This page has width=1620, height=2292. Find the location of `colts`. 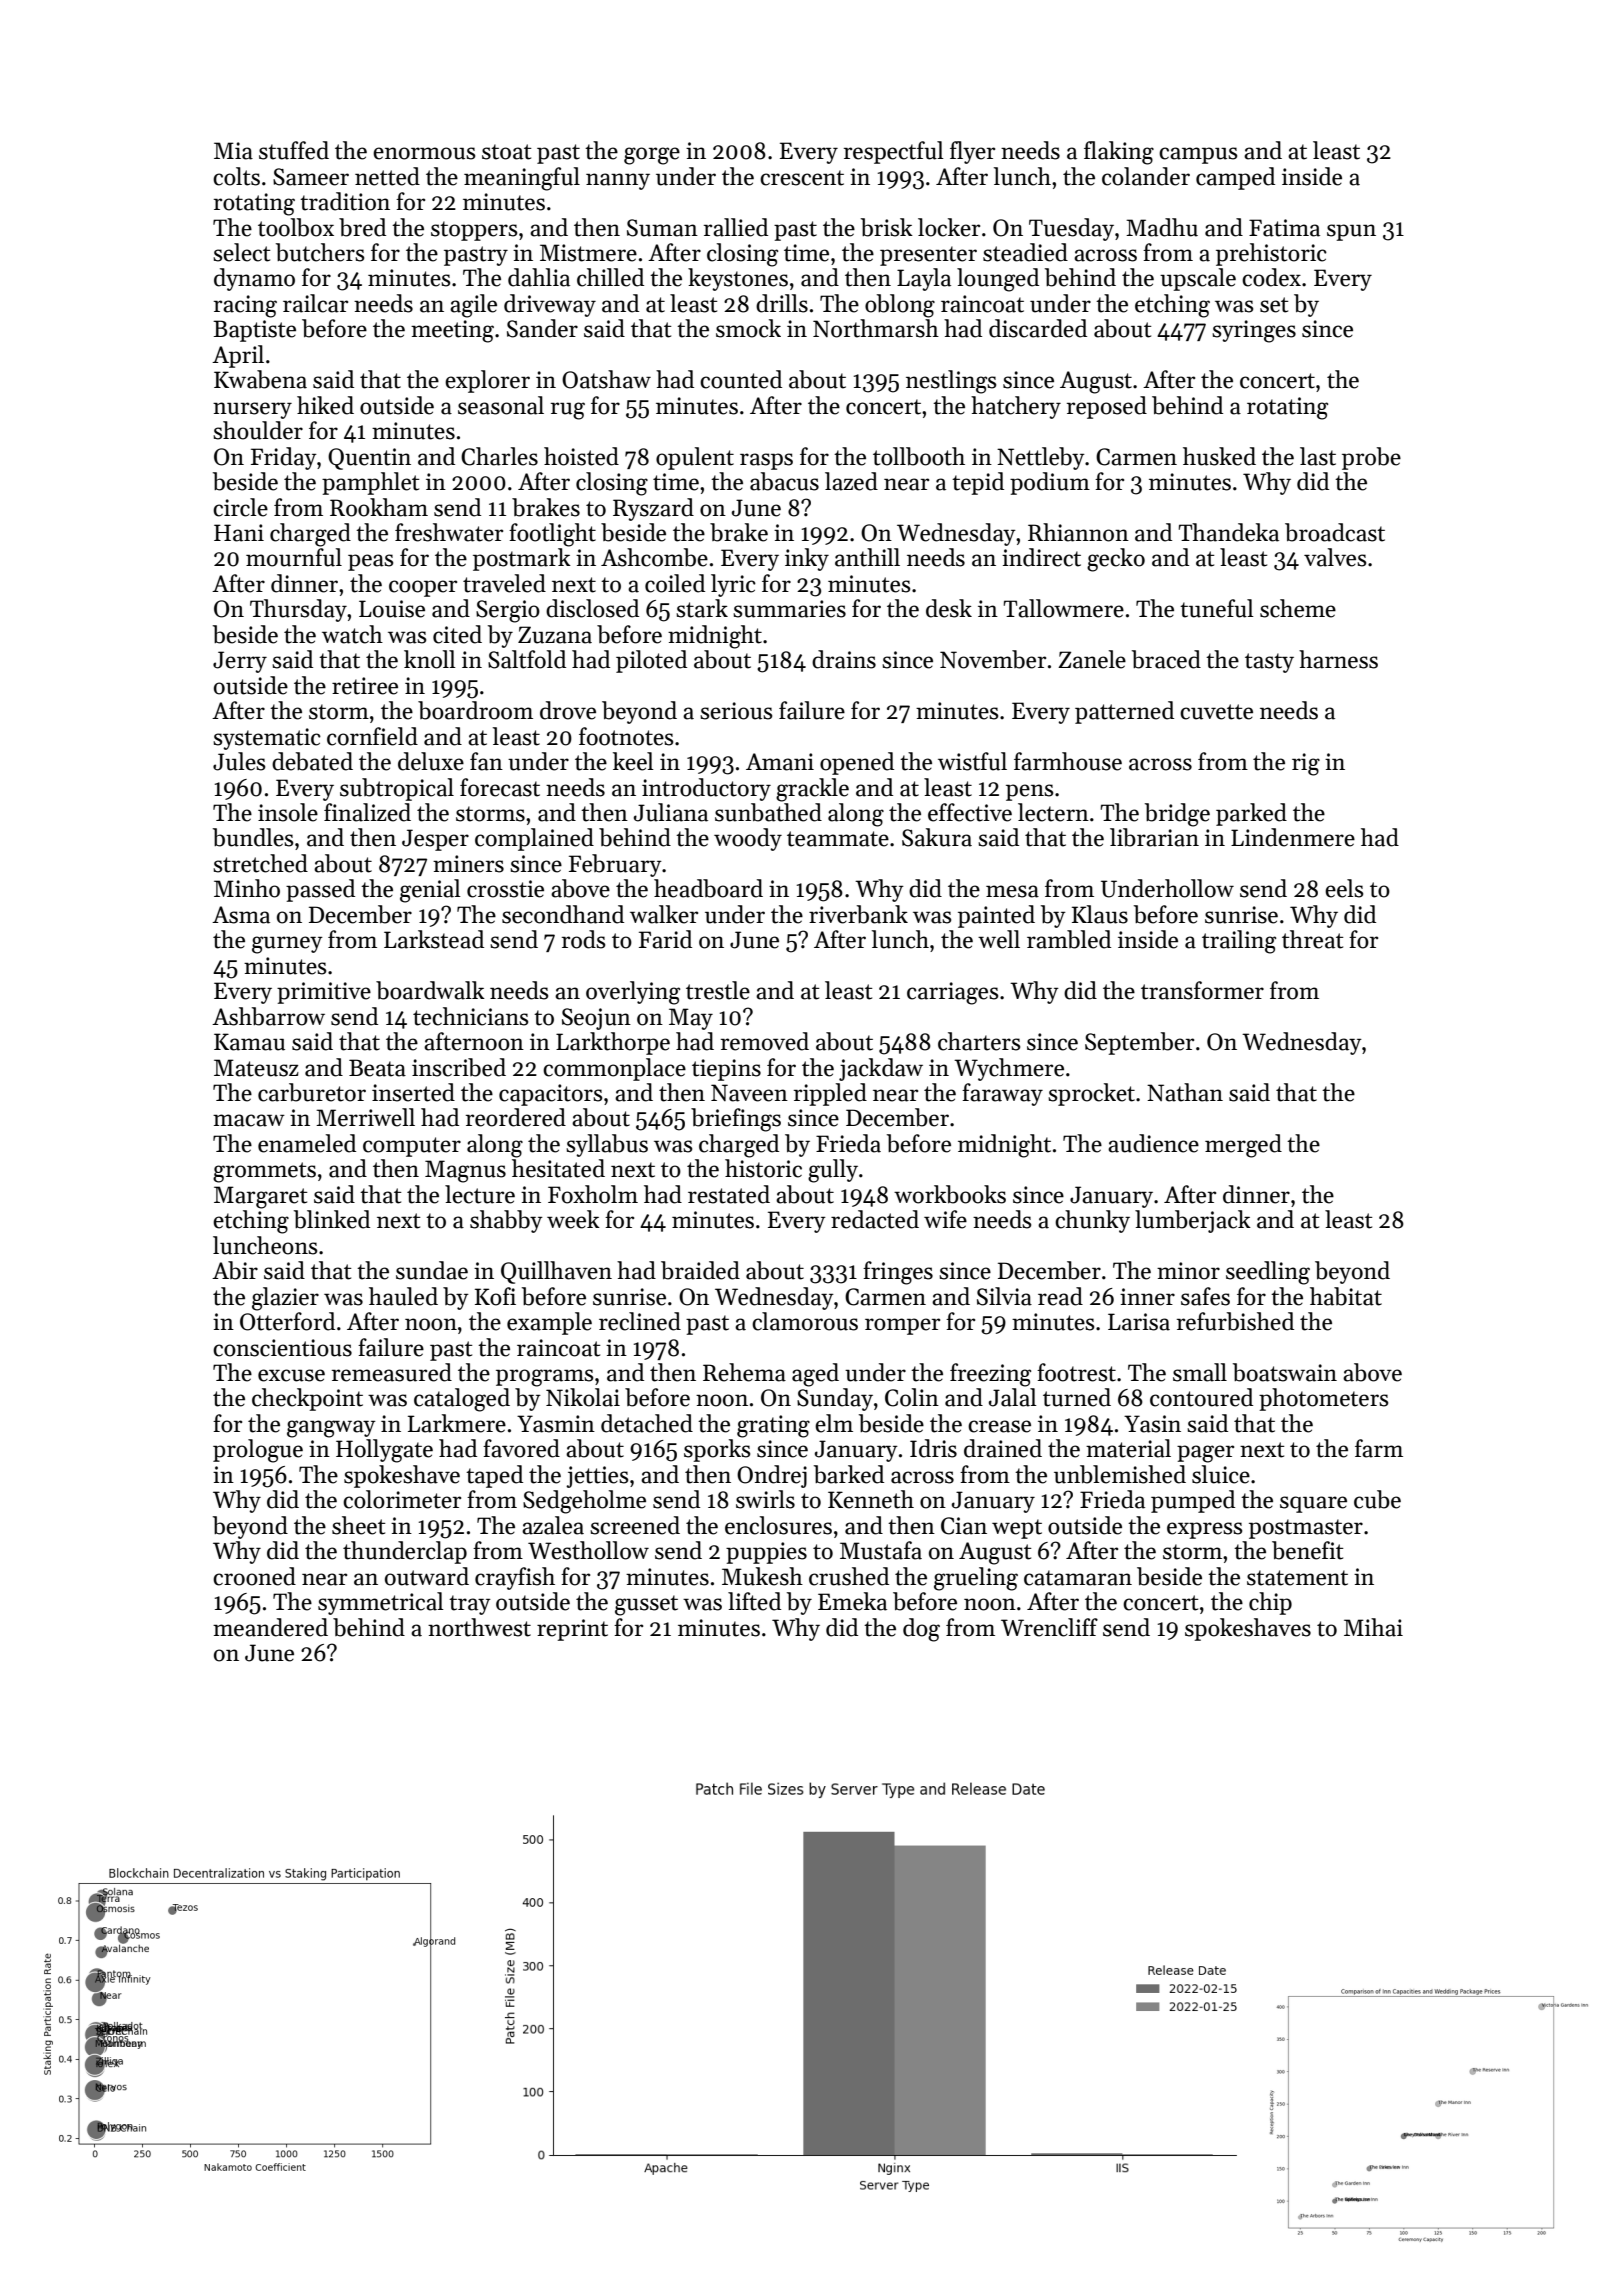

colts is located at coordinates (236, 176).
